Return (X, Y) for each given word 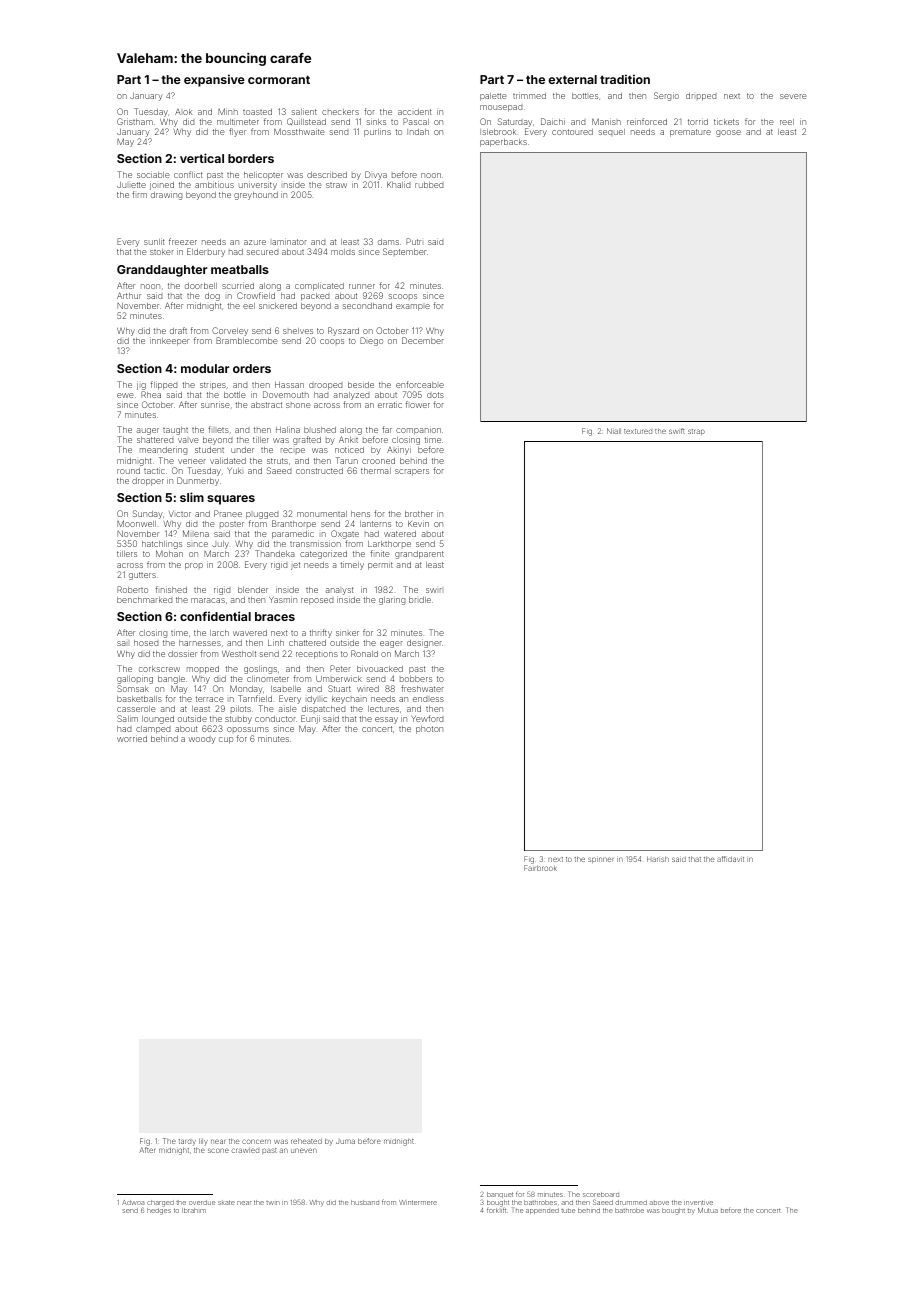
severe (793, 96)
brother (419, 514)
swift (677, 431)
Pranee (228, 513)
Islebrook (498, 132)
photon (429, 730)
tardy (187, 1142)
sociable (153, 174)
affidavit (730, 859)
